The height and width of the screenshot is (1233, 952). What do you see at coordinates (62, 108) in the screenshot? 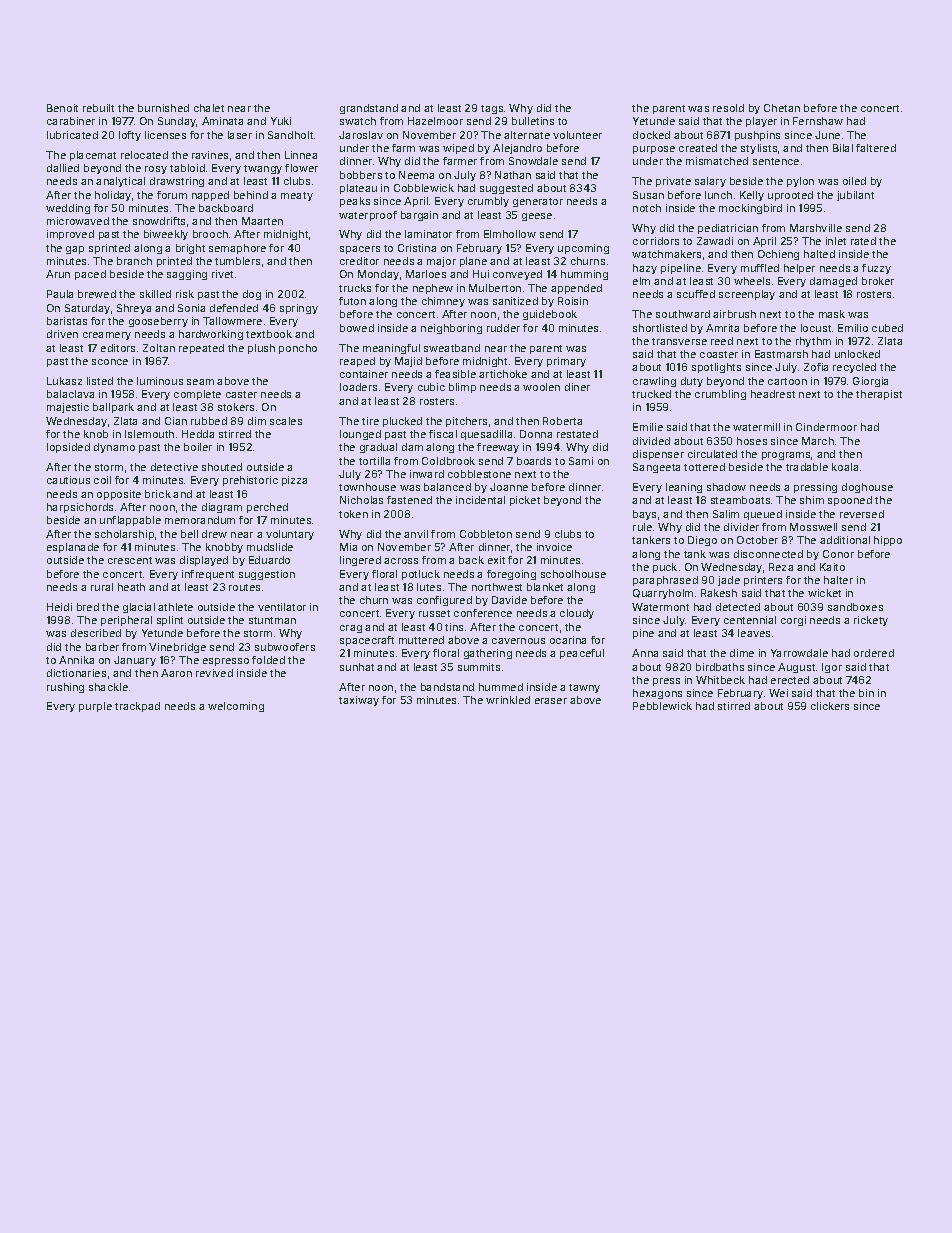
I see `Benoit` at bounding box center [62, 108].
